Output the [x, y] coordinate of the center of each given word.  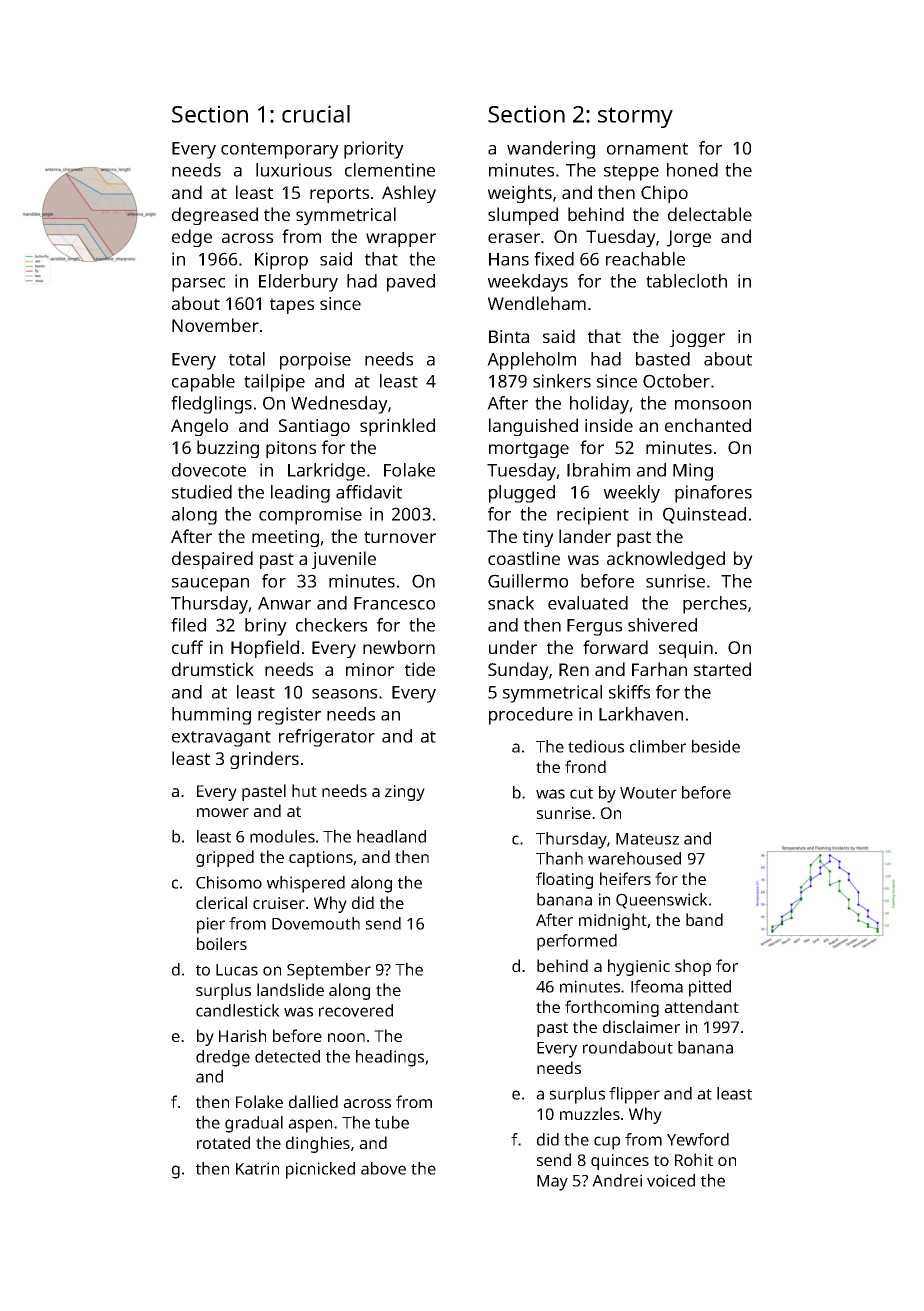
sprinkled [397, 427]
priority [374, 150]
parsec [198, 285]
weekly [632, 494]
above [383, 1168]
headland [391, 836]
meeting [285, 538]
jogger [697, 338]
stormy [635, 117]
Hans [509, 259]
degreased [215, 216]
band [704, 919]
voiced [671, 1180]
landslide [290, 989]
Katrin [257, 1168]
